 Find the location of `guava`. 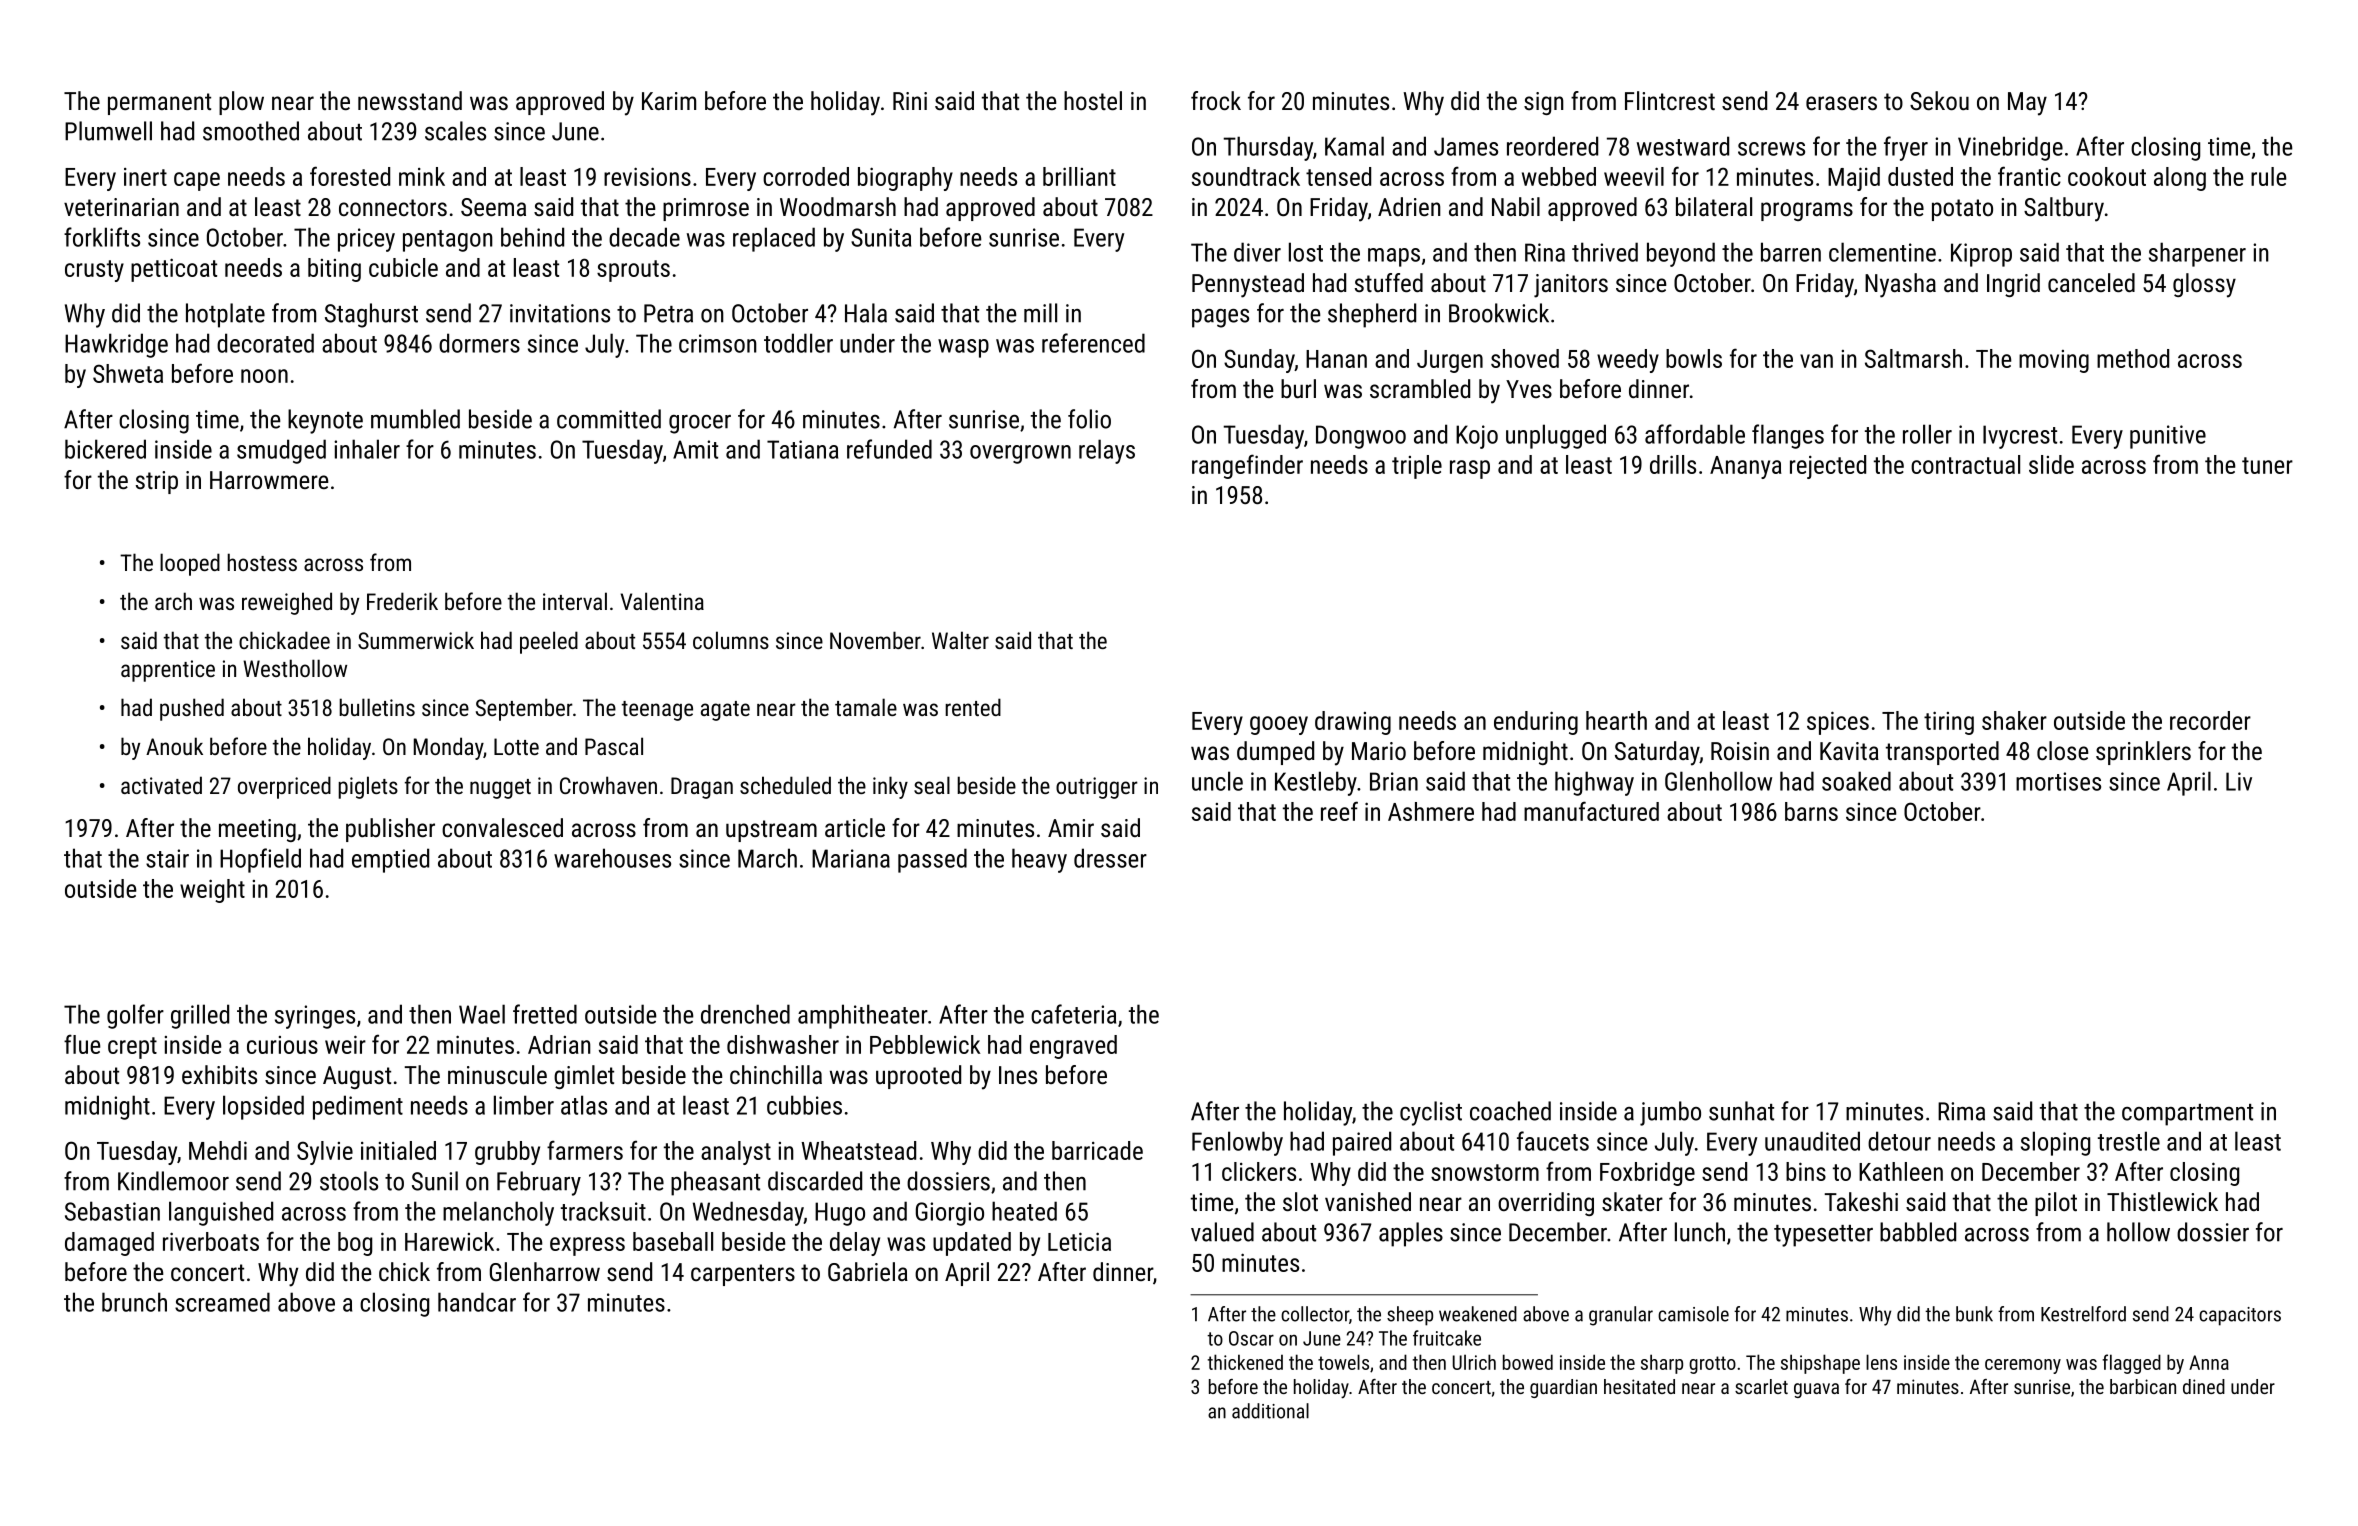

guava is located at coordinates (1816, 1390).
